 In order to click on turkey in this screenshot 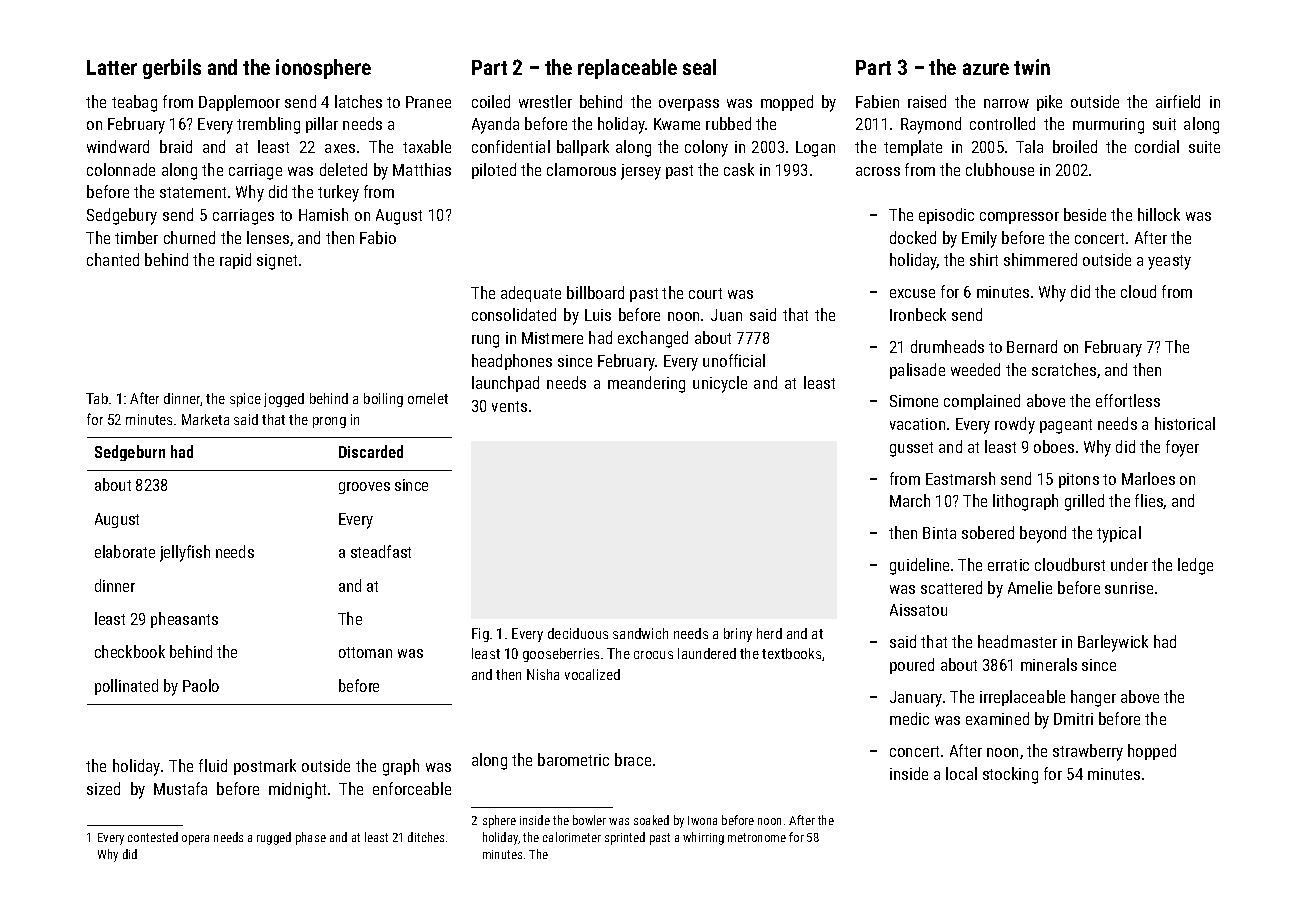, I will do `click(338, 193)`.
